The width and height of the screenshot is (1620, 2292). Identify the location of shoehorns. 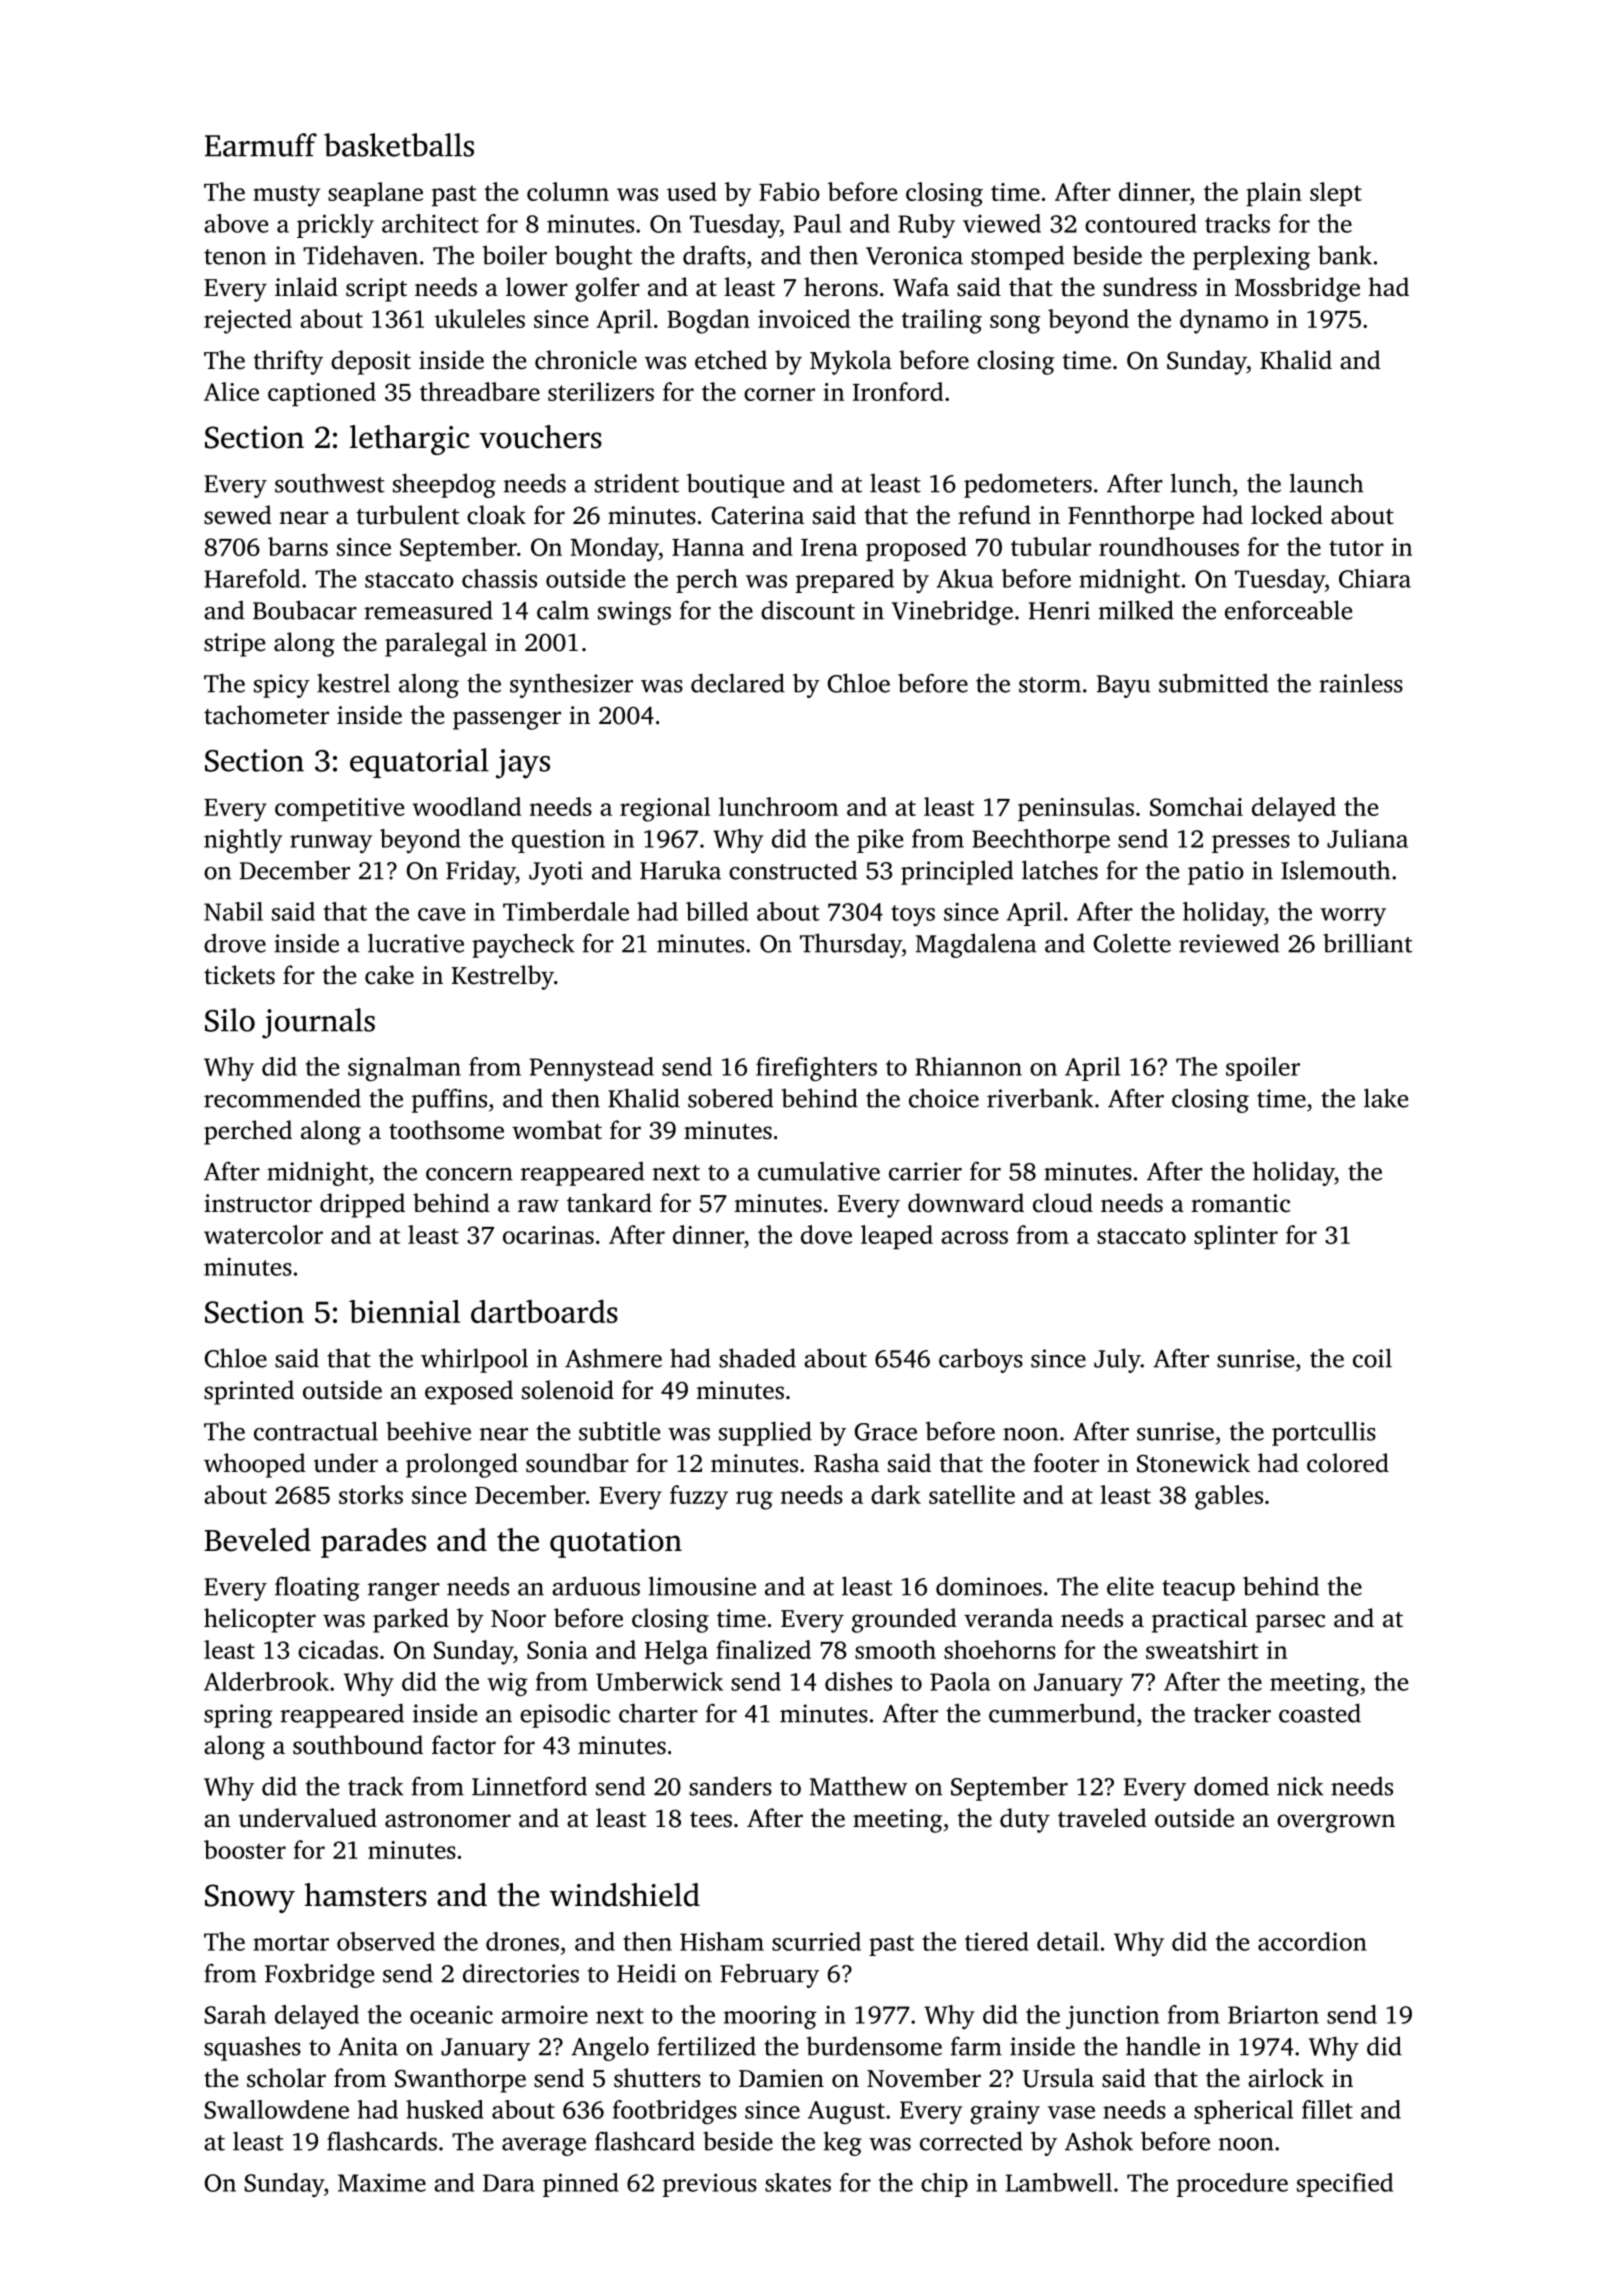
(1000, 1649).
